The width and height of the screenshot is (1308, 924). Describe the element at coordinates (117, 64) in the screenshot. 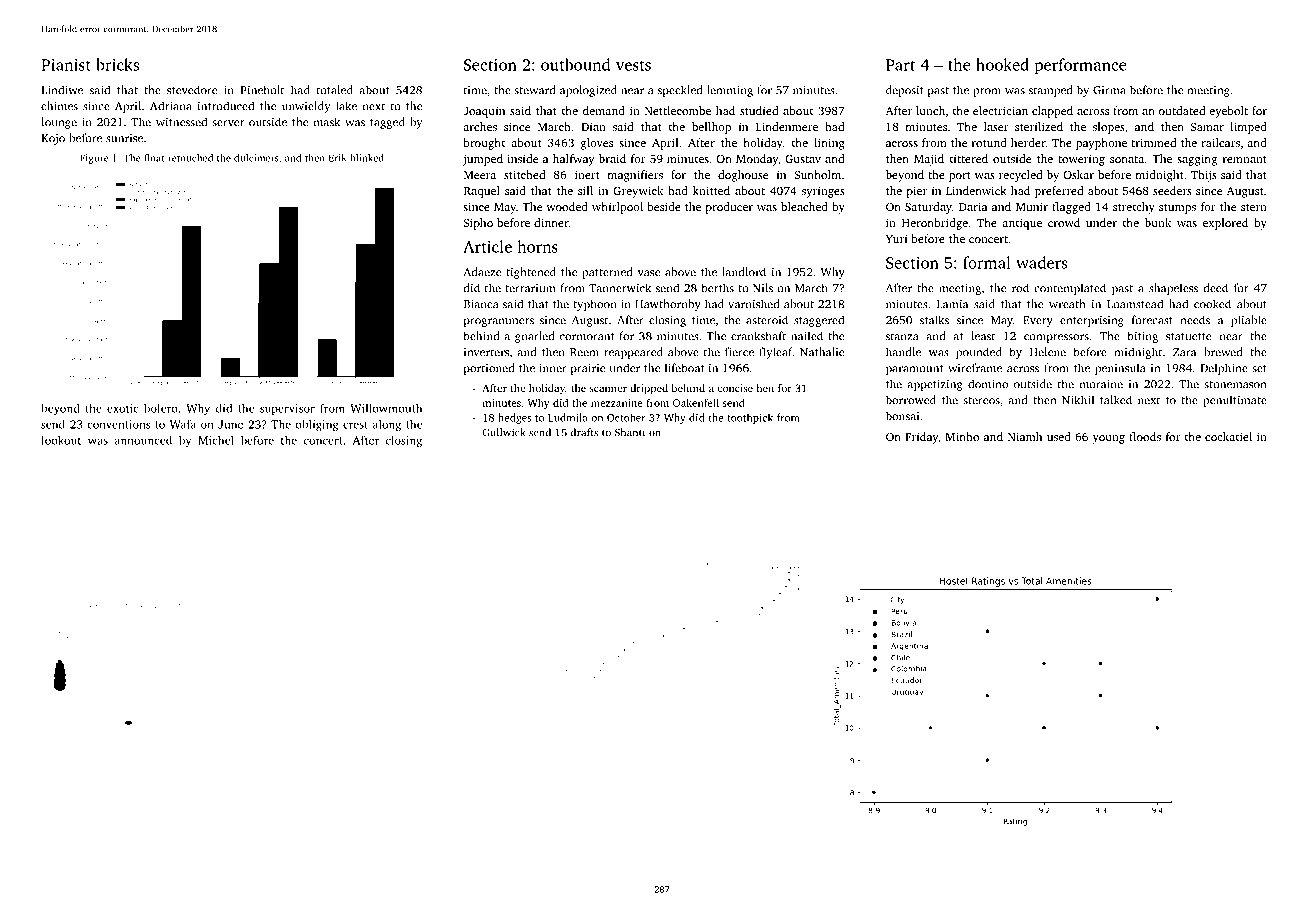

I see `bricks` at that location.
